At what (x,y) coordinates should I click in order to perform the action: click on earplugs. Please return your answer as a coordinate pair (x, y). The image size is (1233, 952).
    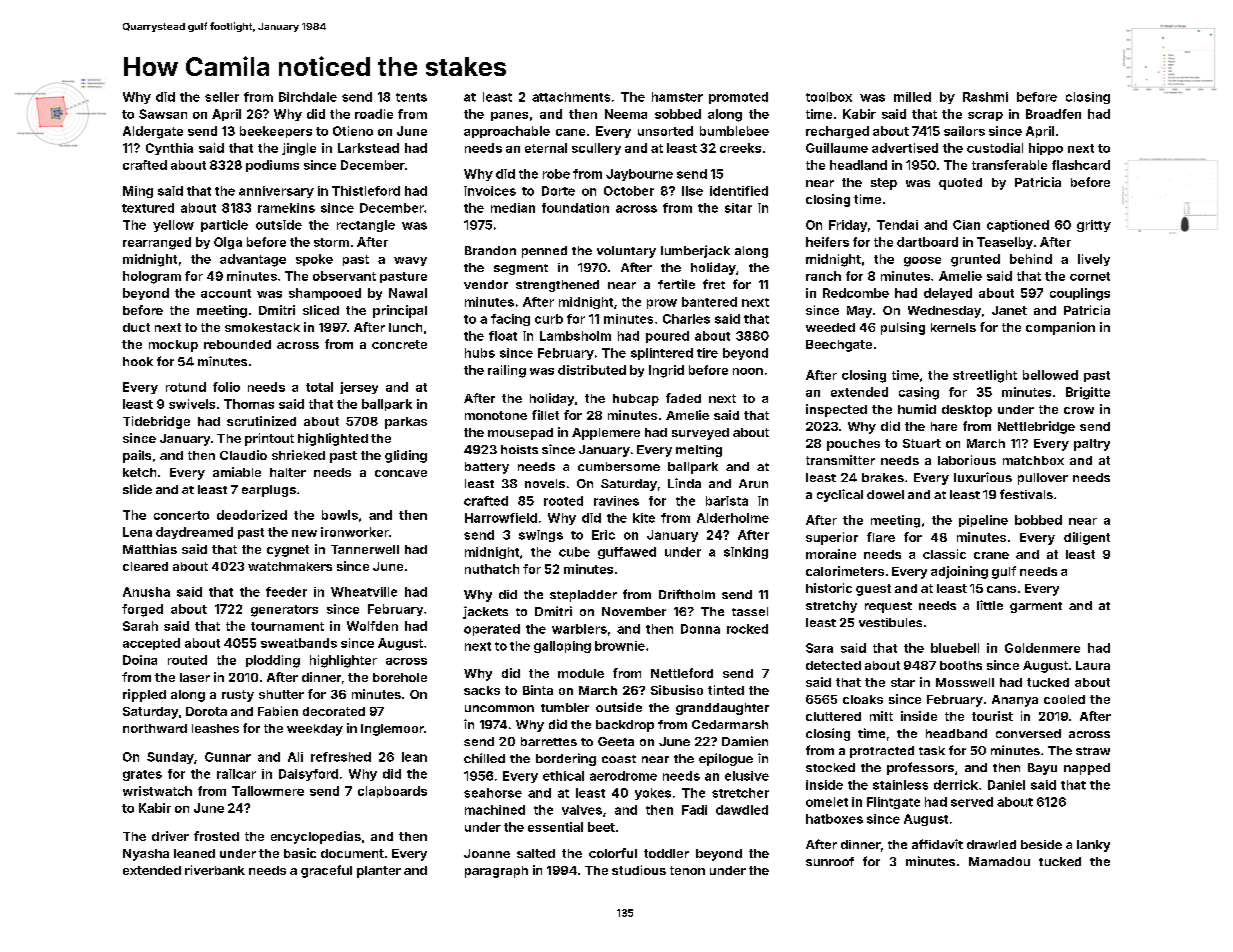
    Looking at the image, I should click on (269, 491).
